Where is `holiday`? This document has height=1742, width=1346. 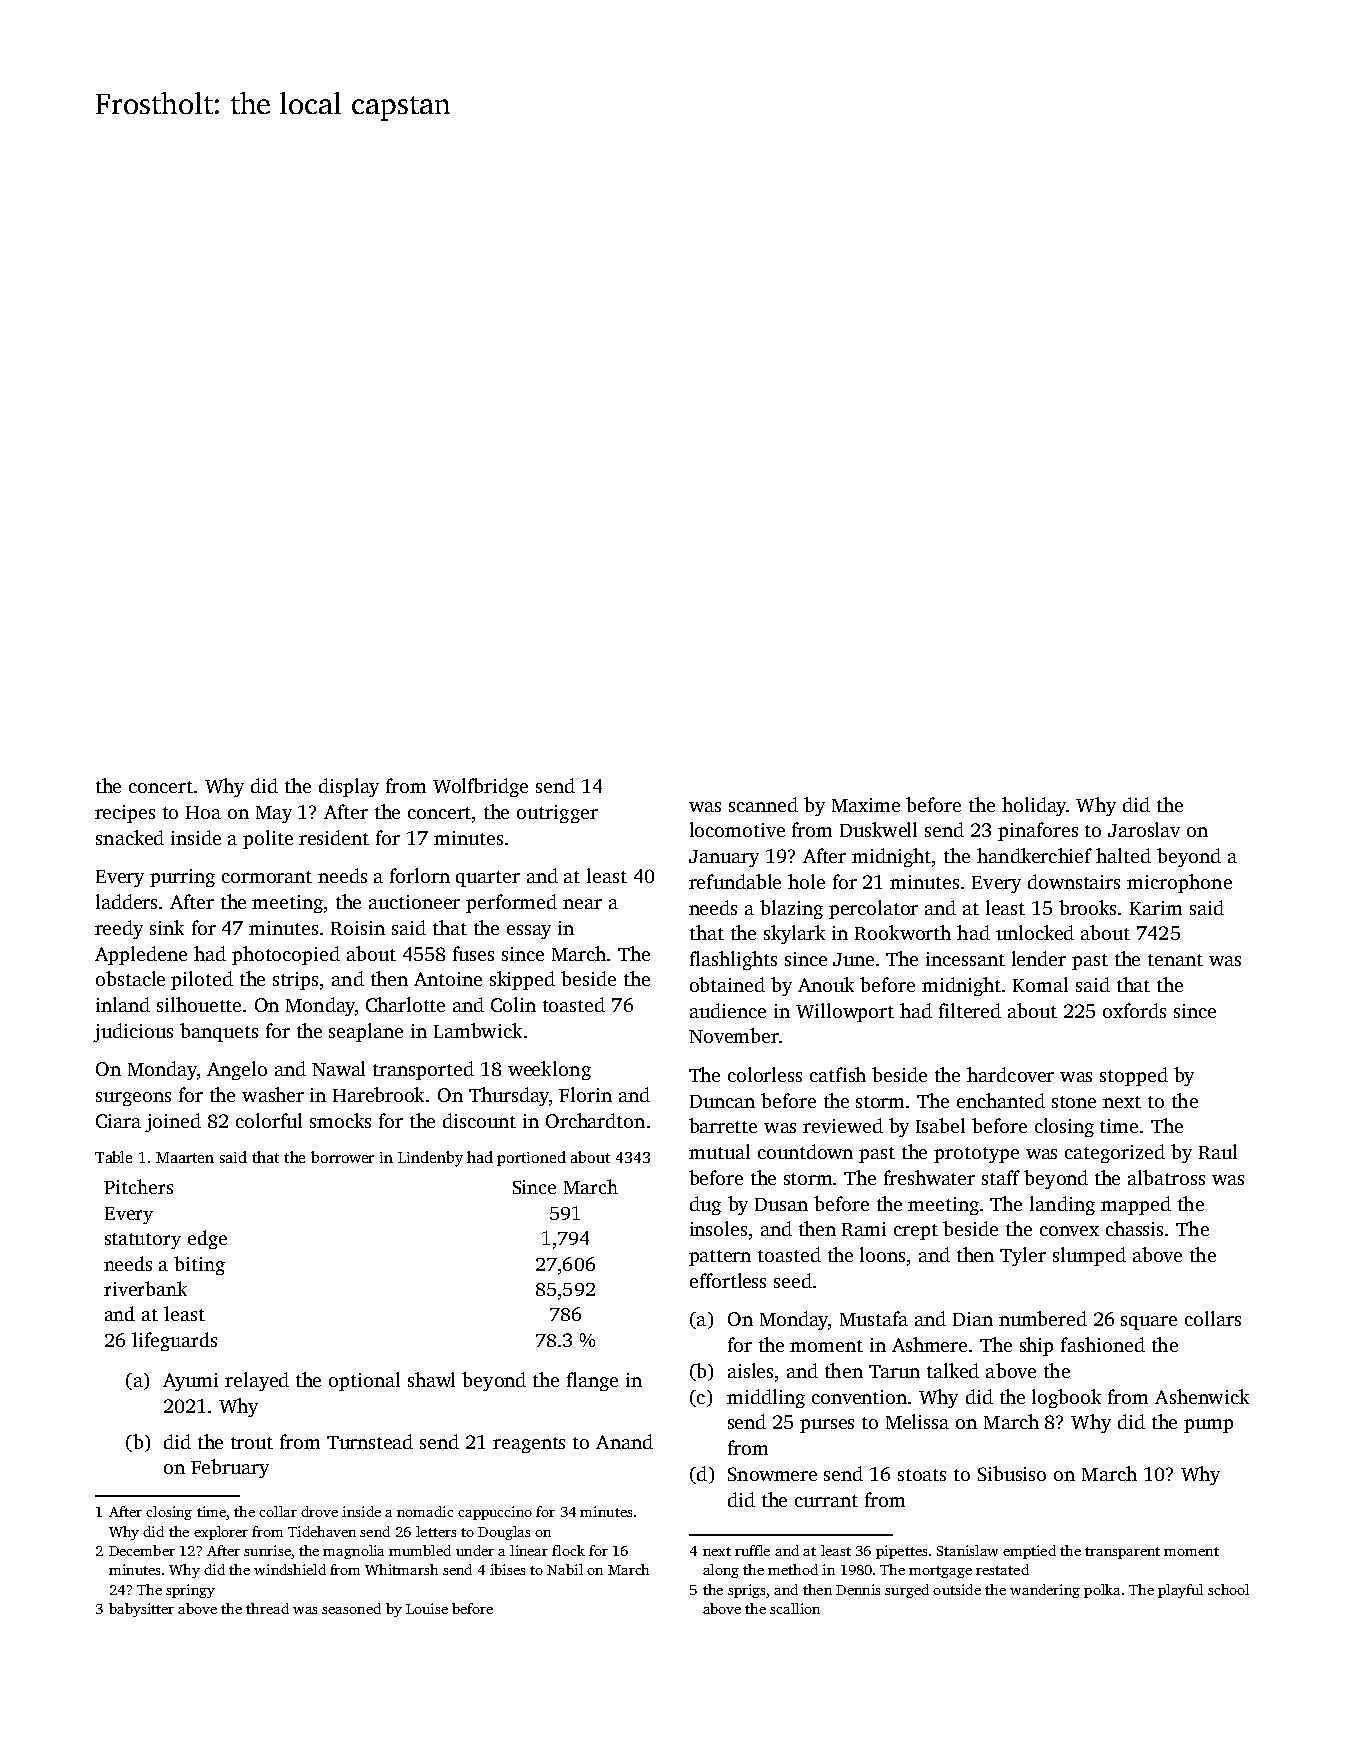
holiday is located at coordinates (1034, 806).
